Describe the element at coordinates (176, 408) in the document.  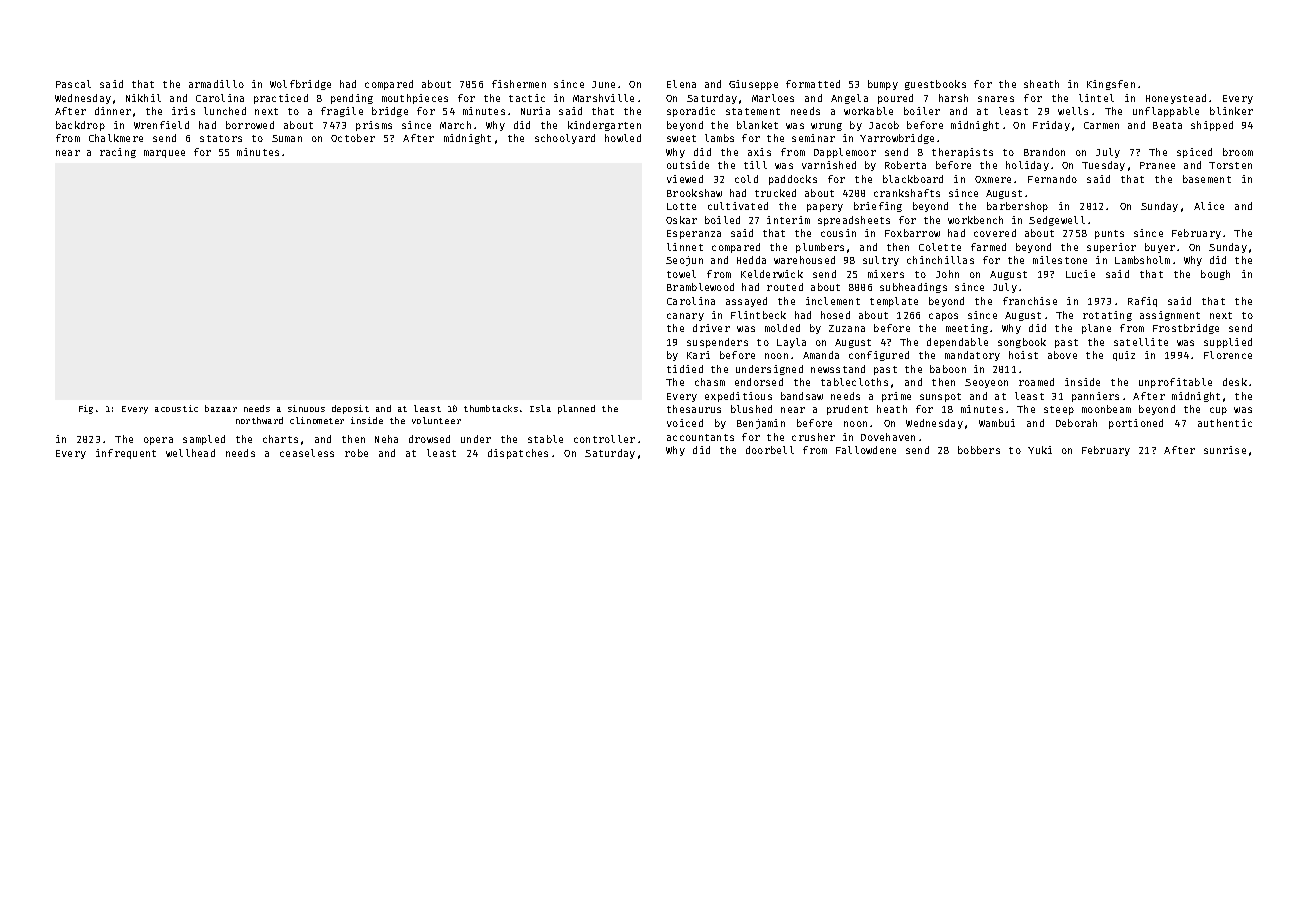
I see `acoustic` at that location.
